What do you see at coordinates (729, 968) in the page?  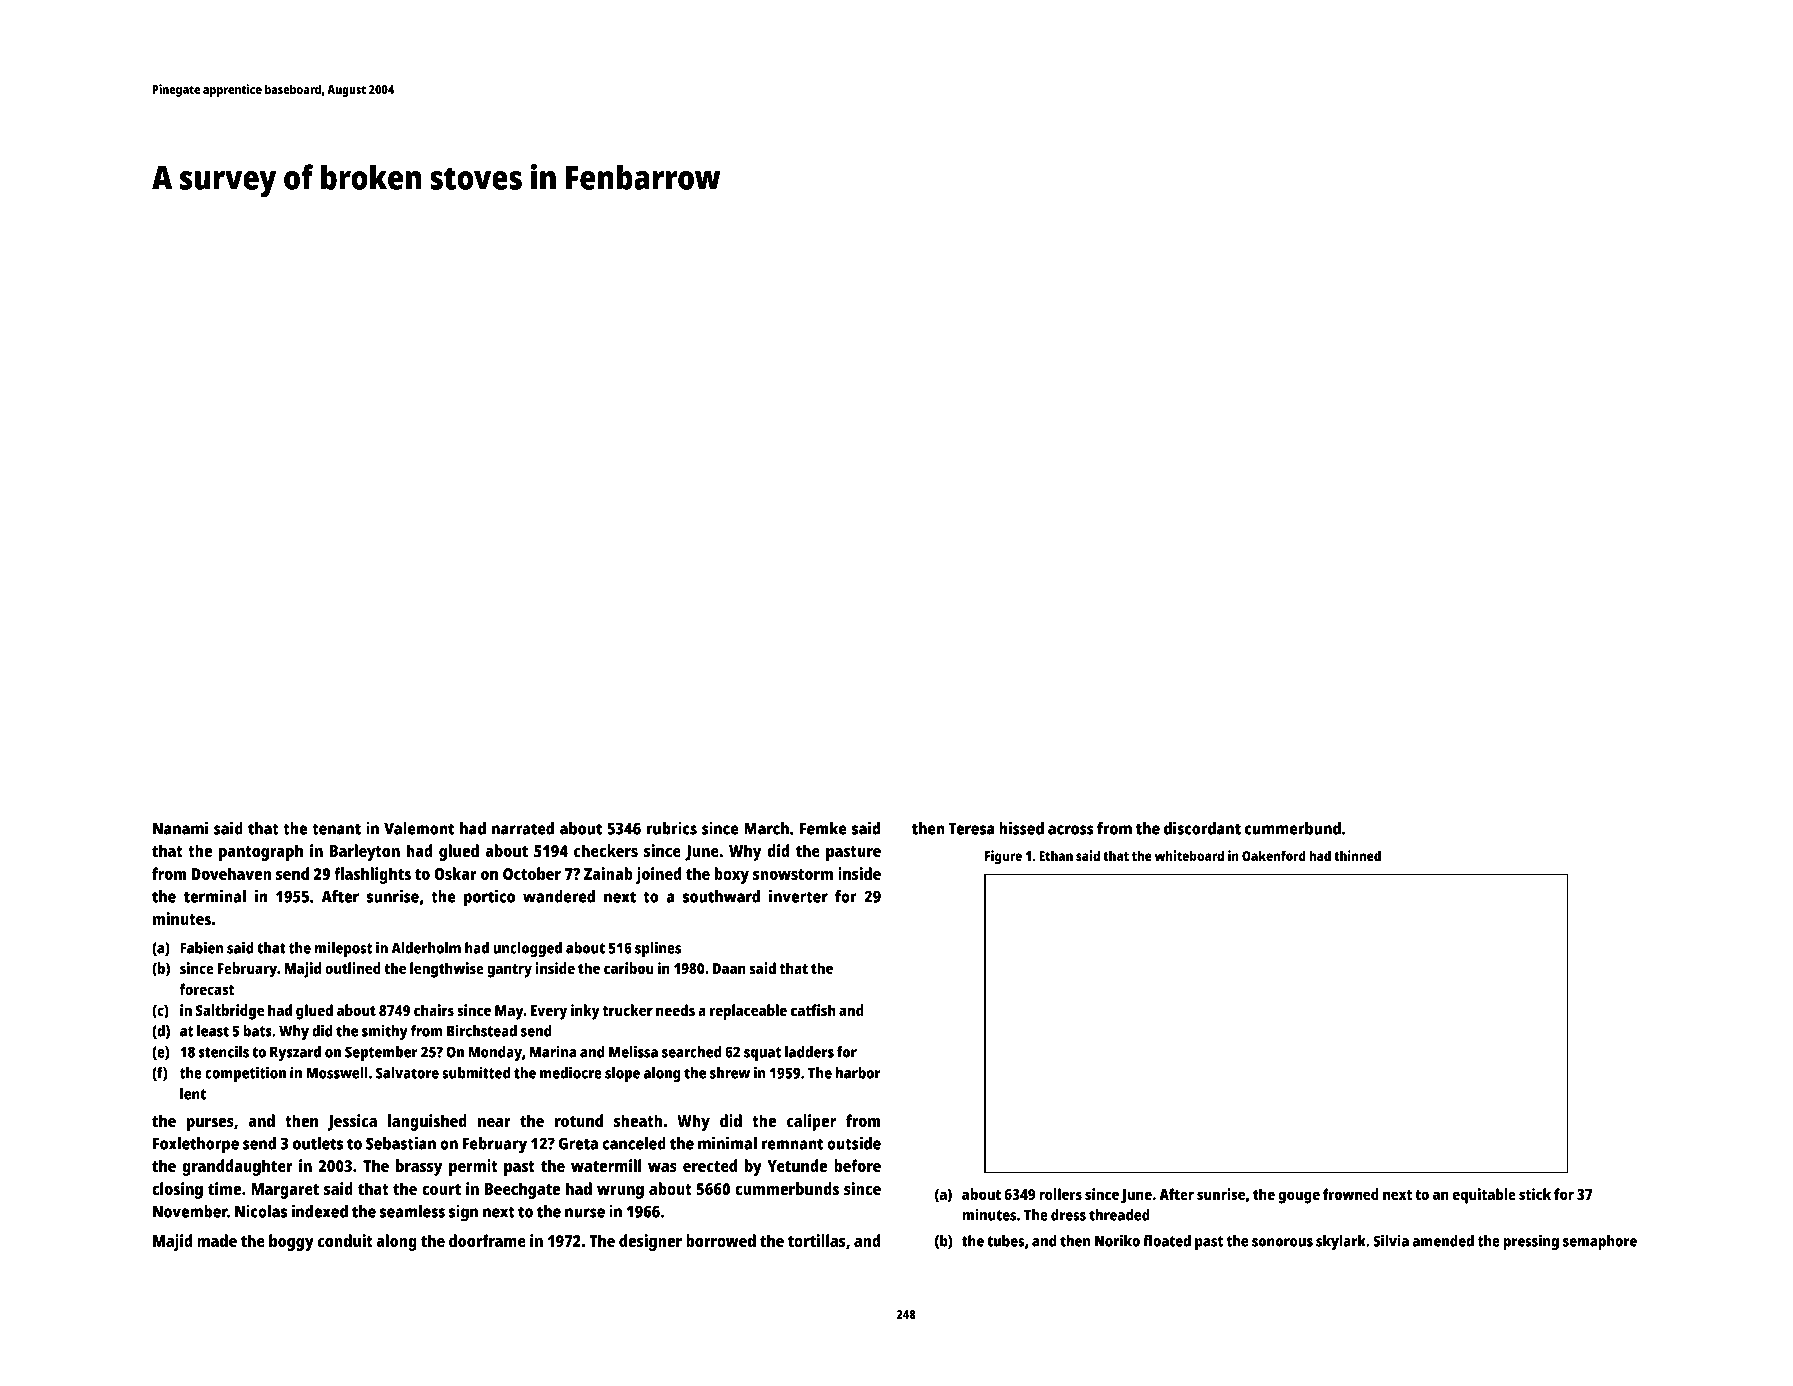 I see `Daan` at bounding box center [729, 968].
